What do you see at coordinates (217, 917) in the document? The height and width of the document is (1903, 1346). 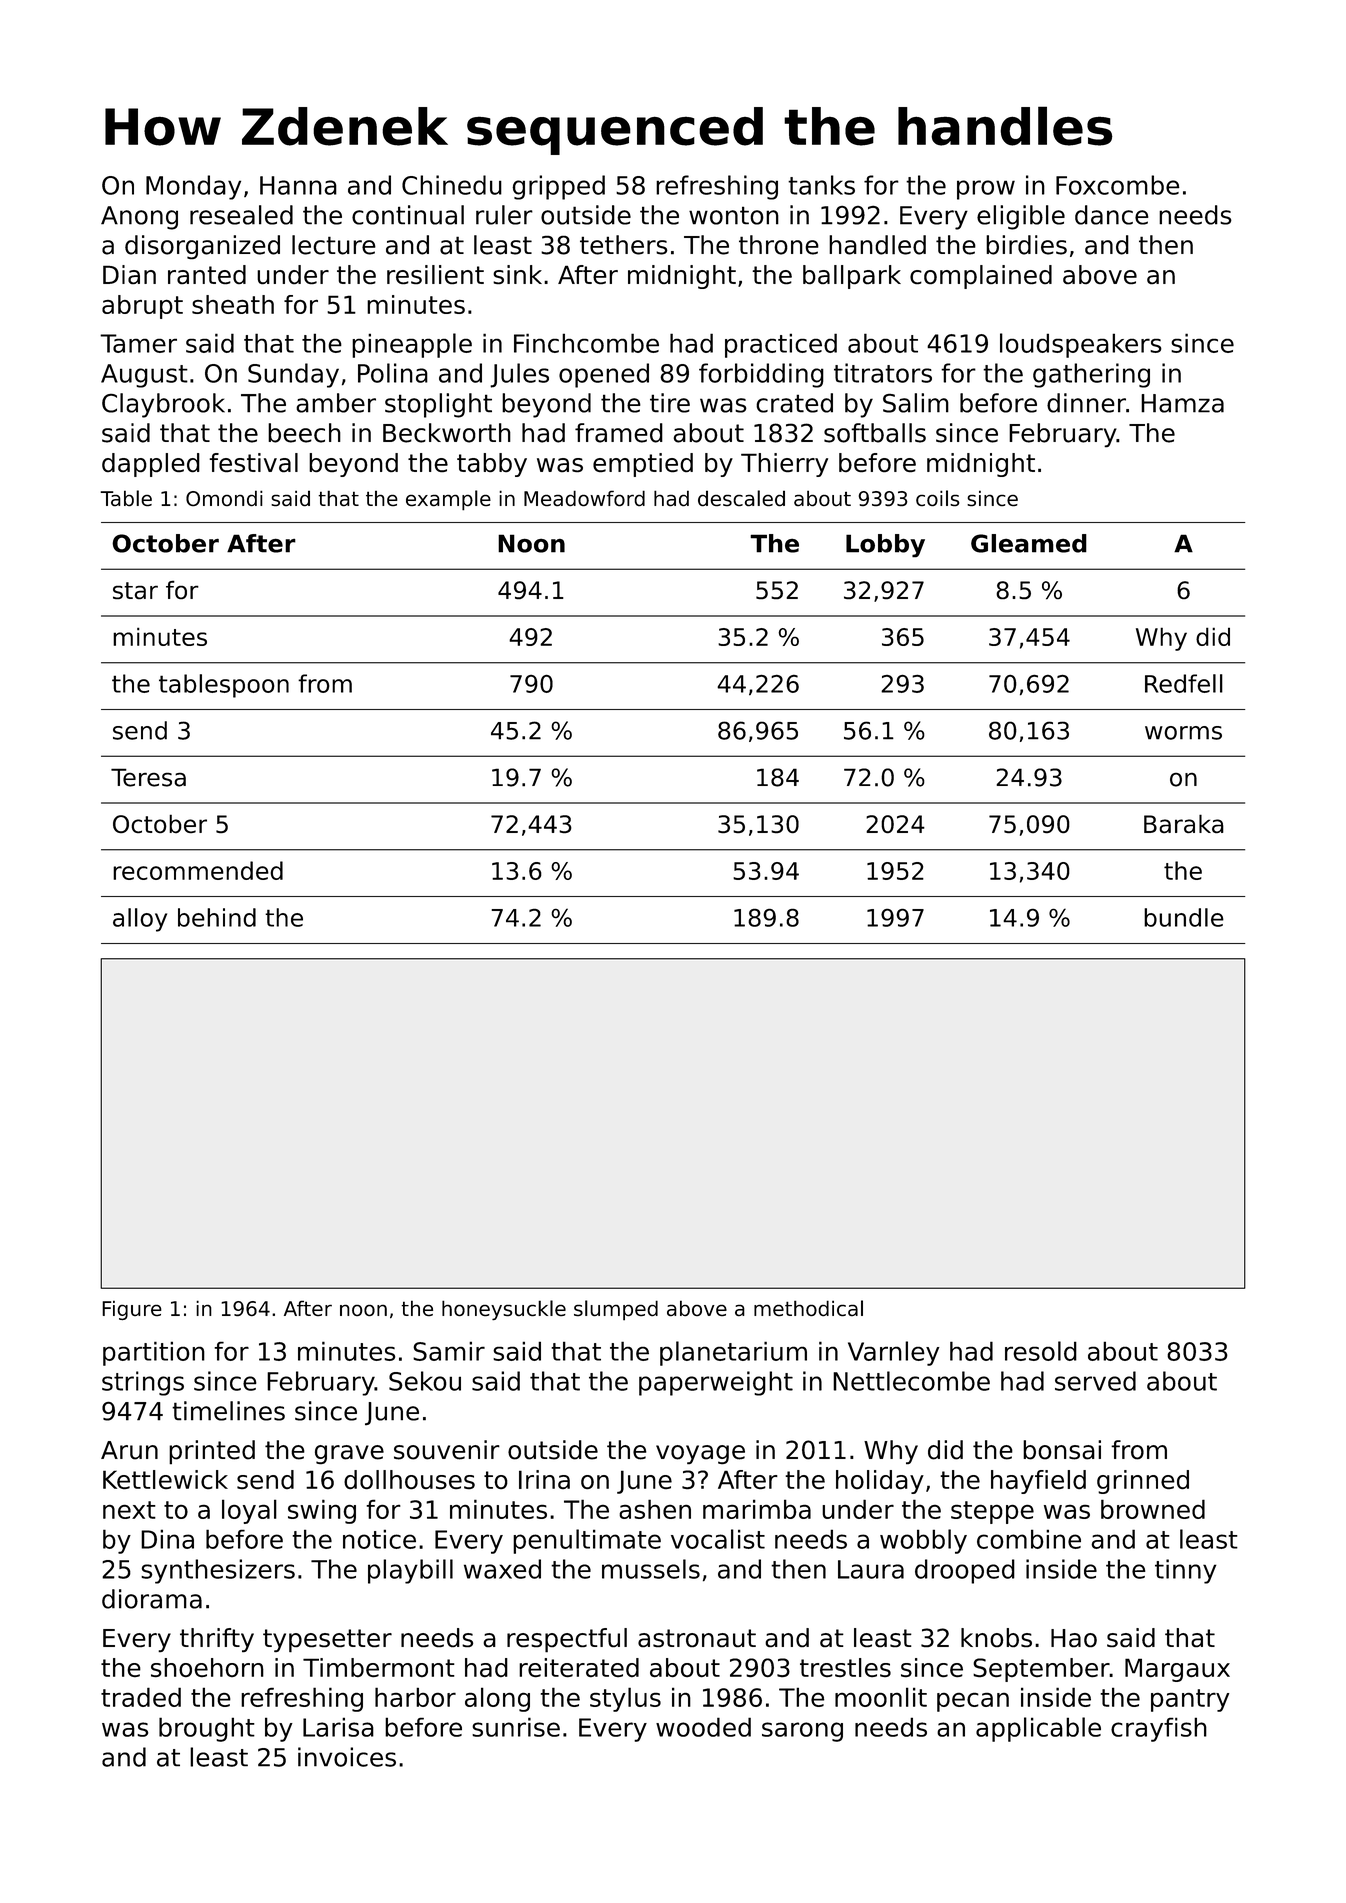 I see `behind` at bounding box center [217, 917].
